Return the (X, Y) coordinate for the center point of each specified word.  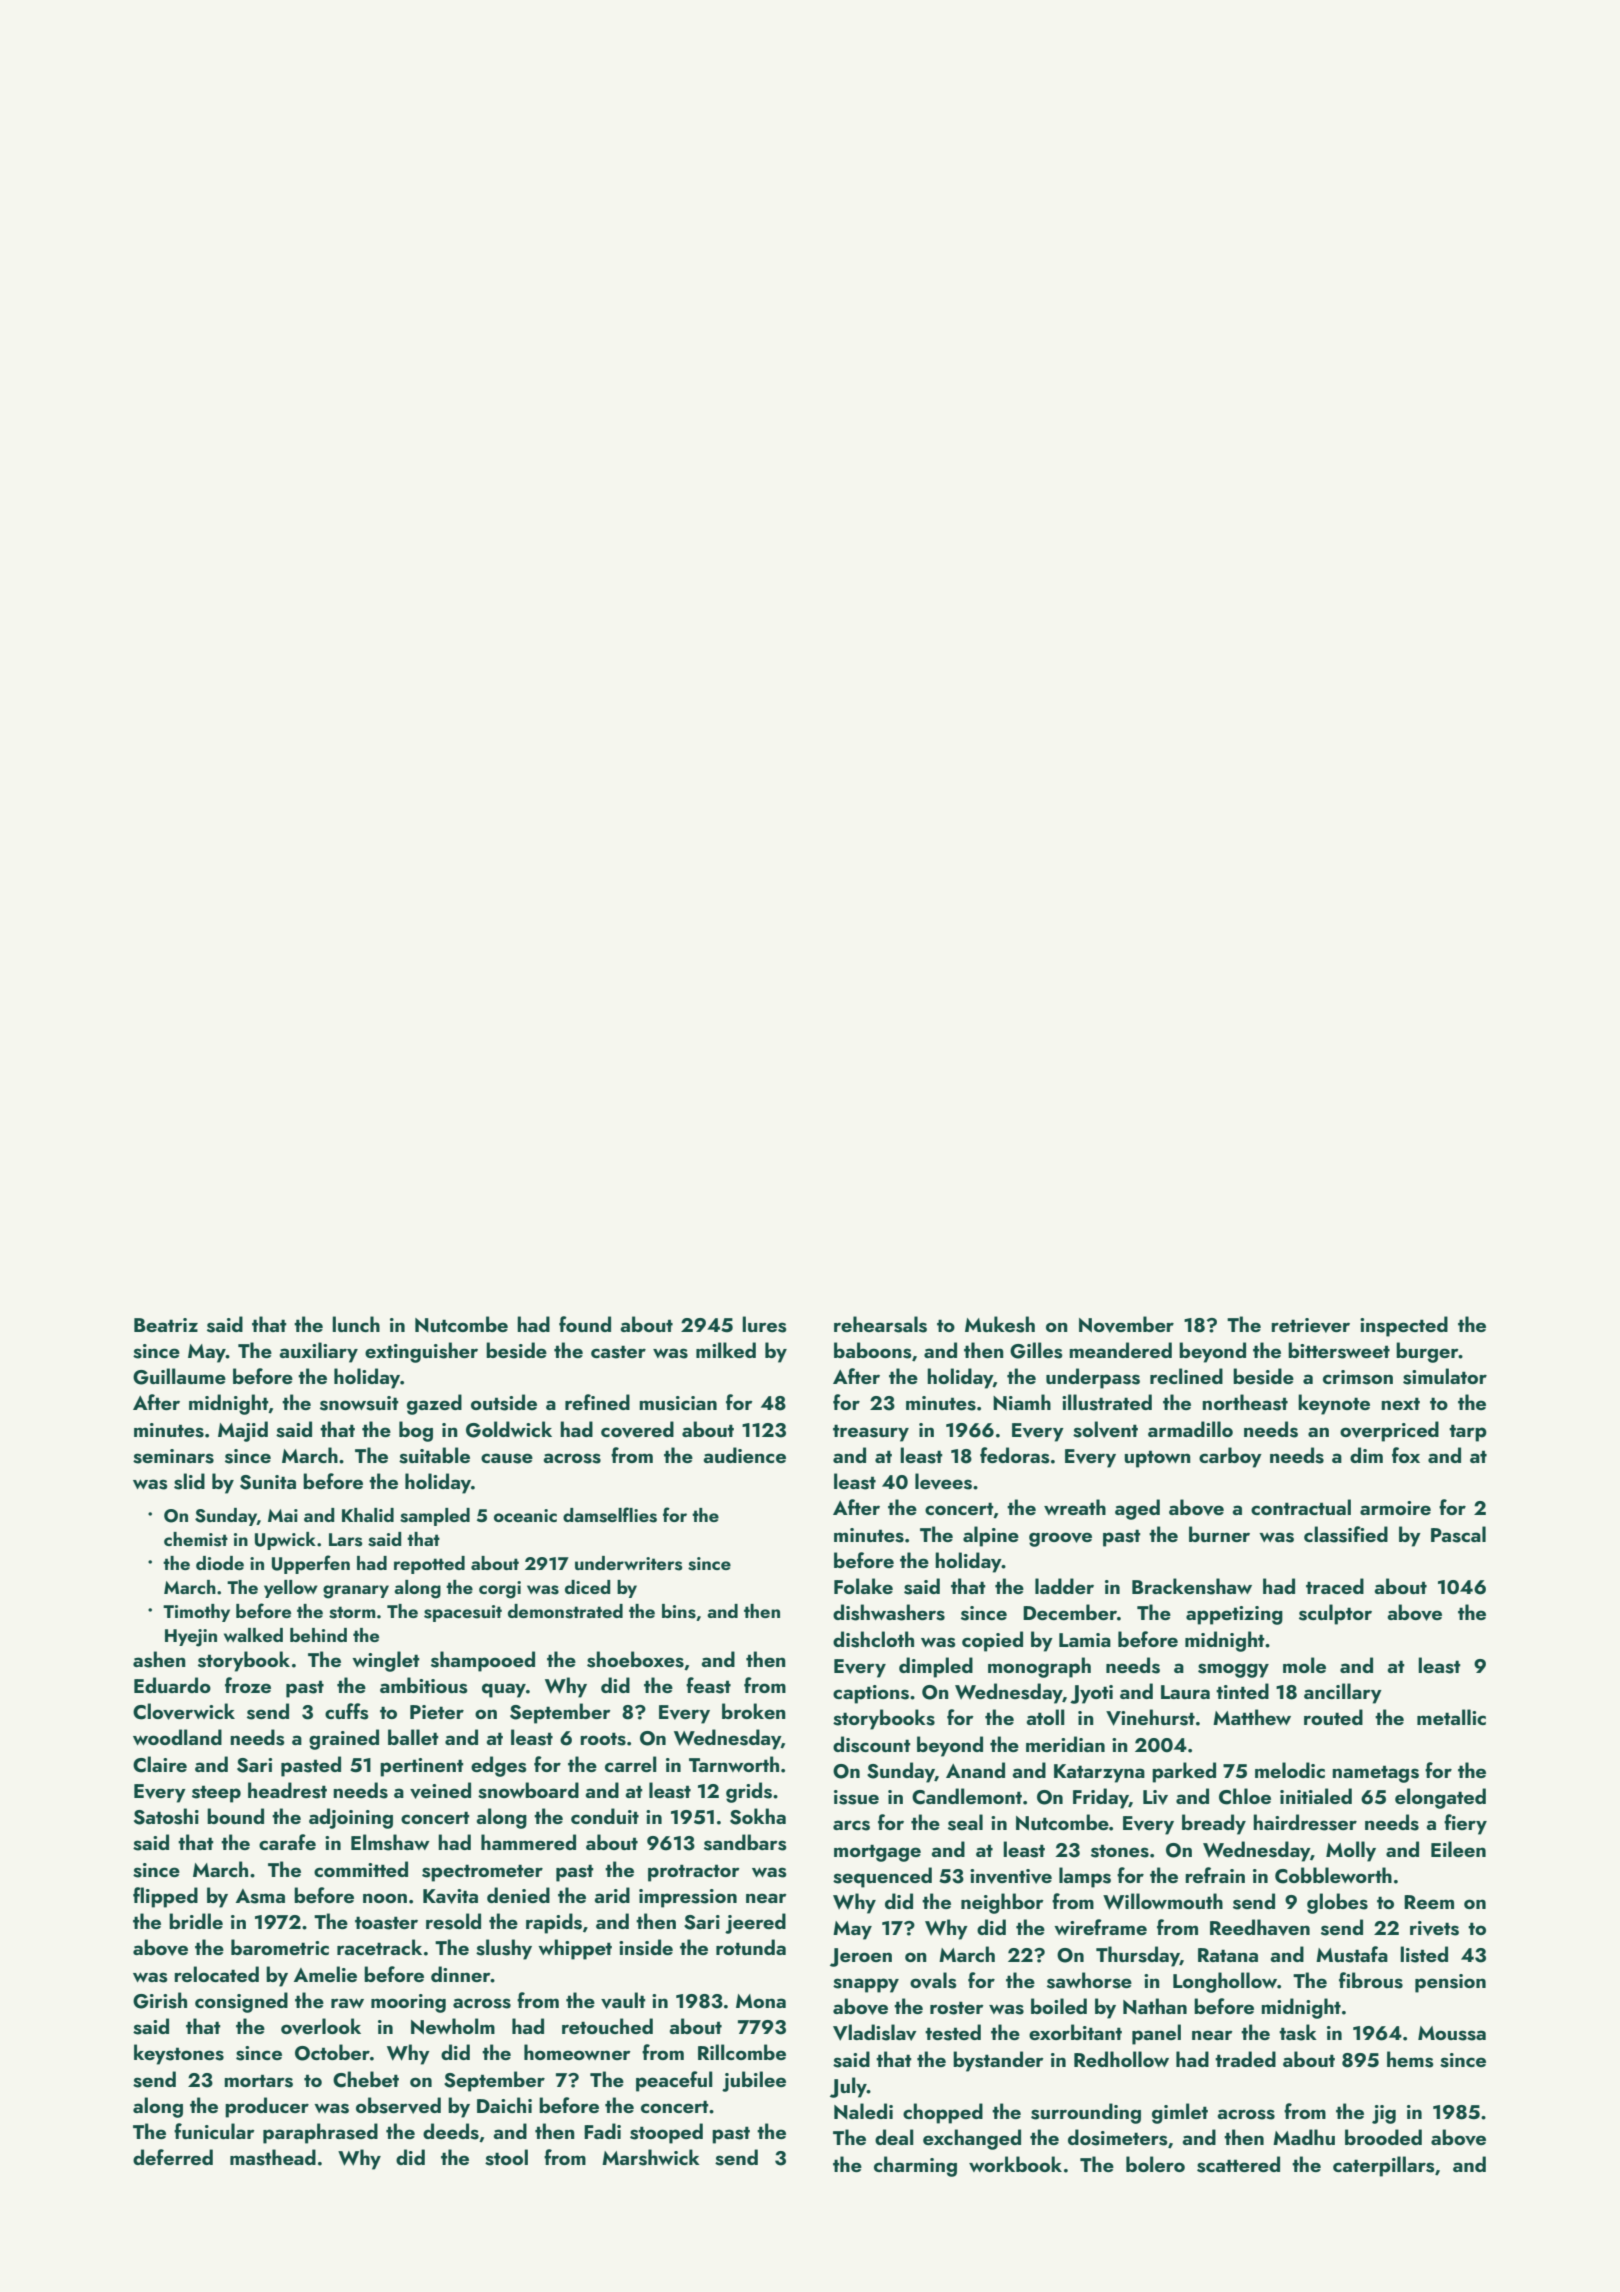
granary (356, 1592)
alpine (991, 1536)
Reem (1429, 1902)
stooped (666, 2133)
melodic (1290, 1770)
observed (398, 2105)
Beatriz (166, 1325)
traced (1335, 1586)
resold (453, 1921)
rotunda (751, 1947)
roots (603, 1739)
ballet (413, 1737)
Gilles (1036, 1350)
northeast (1245, 1402)
